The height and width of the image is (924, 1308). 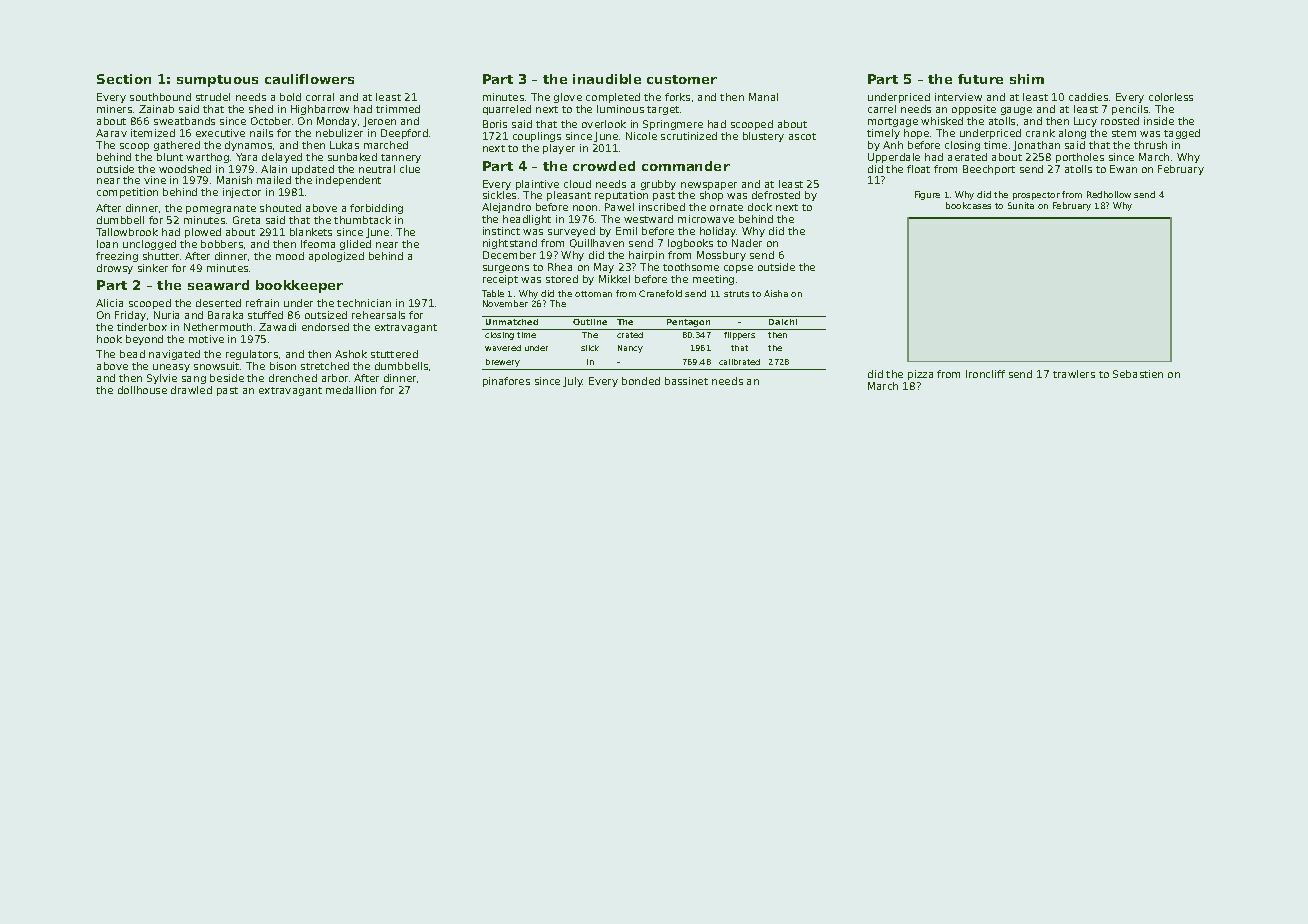 What do you see at coordinates (682, 79) in the image?
I see `customer` at bounding box center [682, 79].
